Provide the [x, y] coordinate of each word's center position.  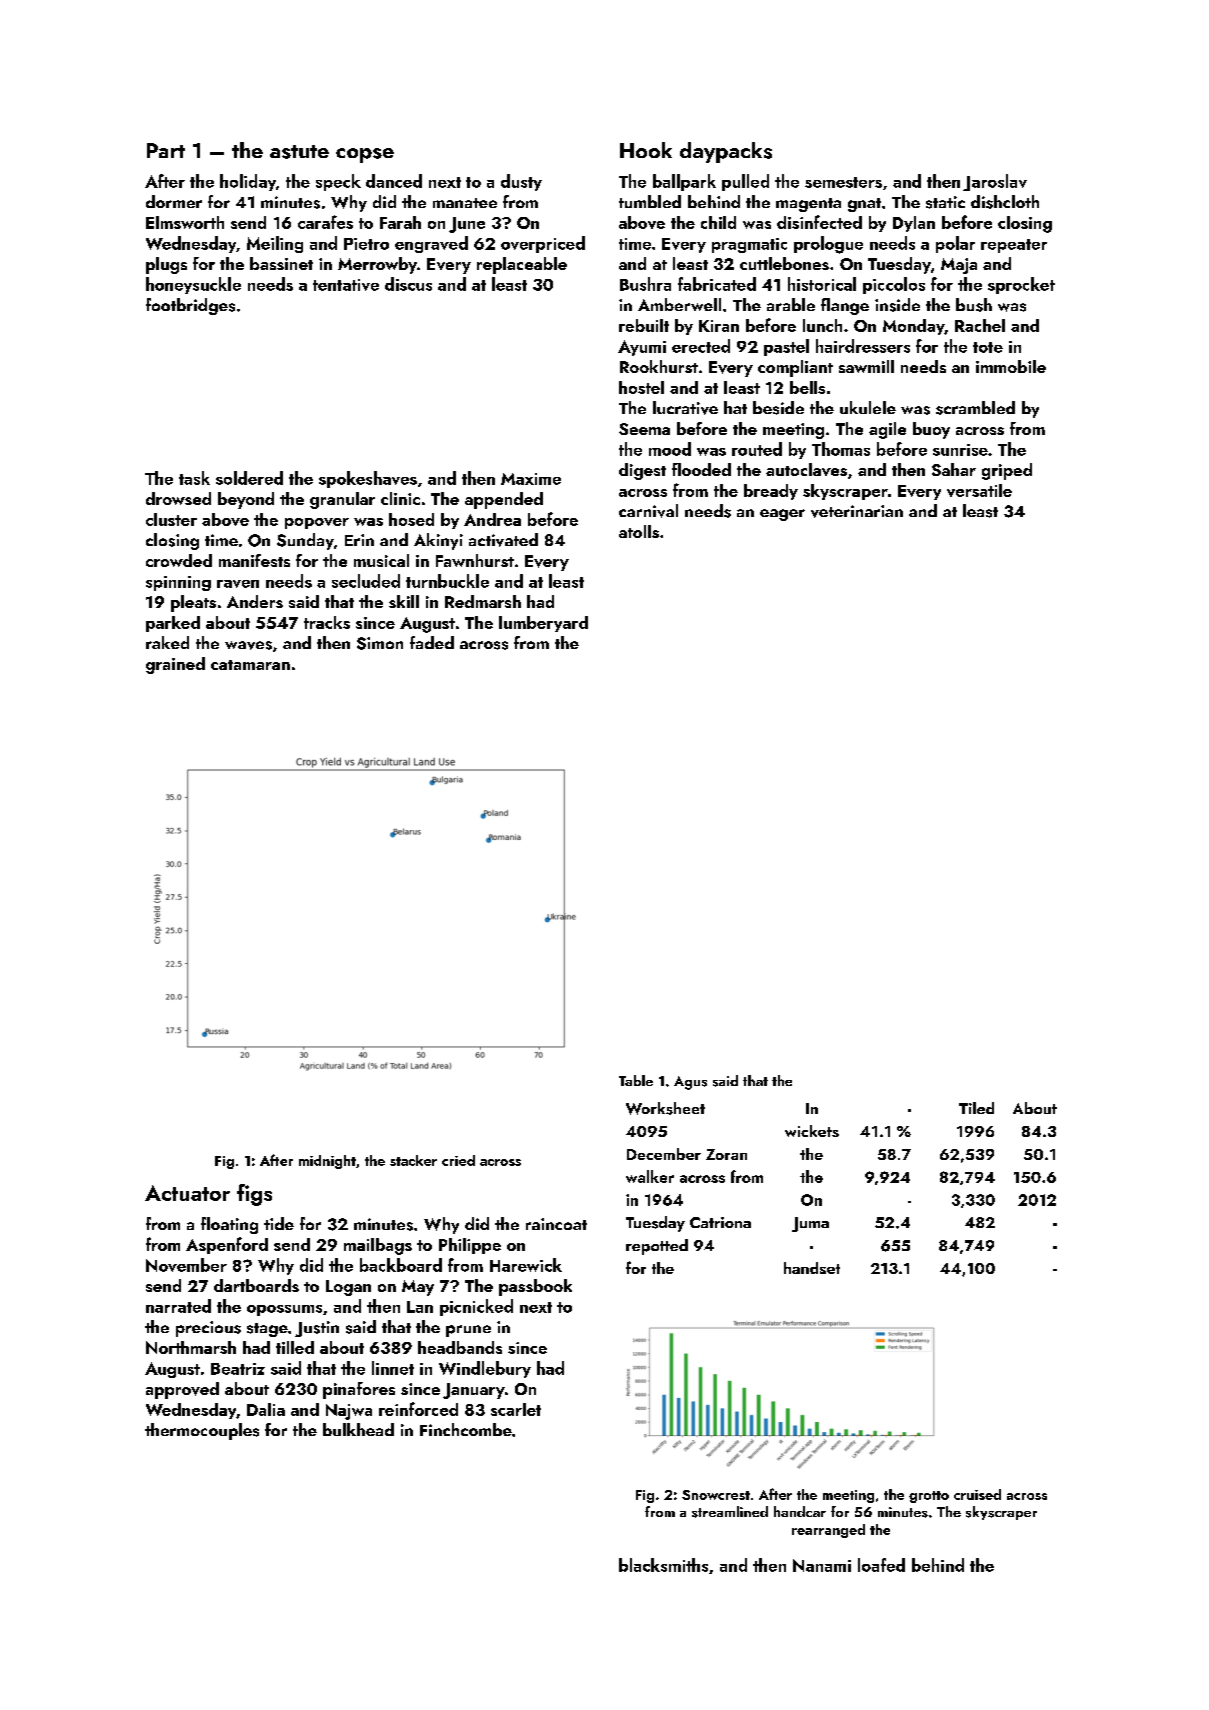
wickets [812, 1131]
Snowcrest [716, 1495]
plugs [166, 265]
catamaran [250, 665]
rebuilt [644, 325]
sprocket [1021, 285]
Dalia [266, 1409]
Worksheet [665, 1108]
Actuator [187, 1193]
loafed [881, 1565]
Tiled [976, 1108]
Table [636, 1080]
